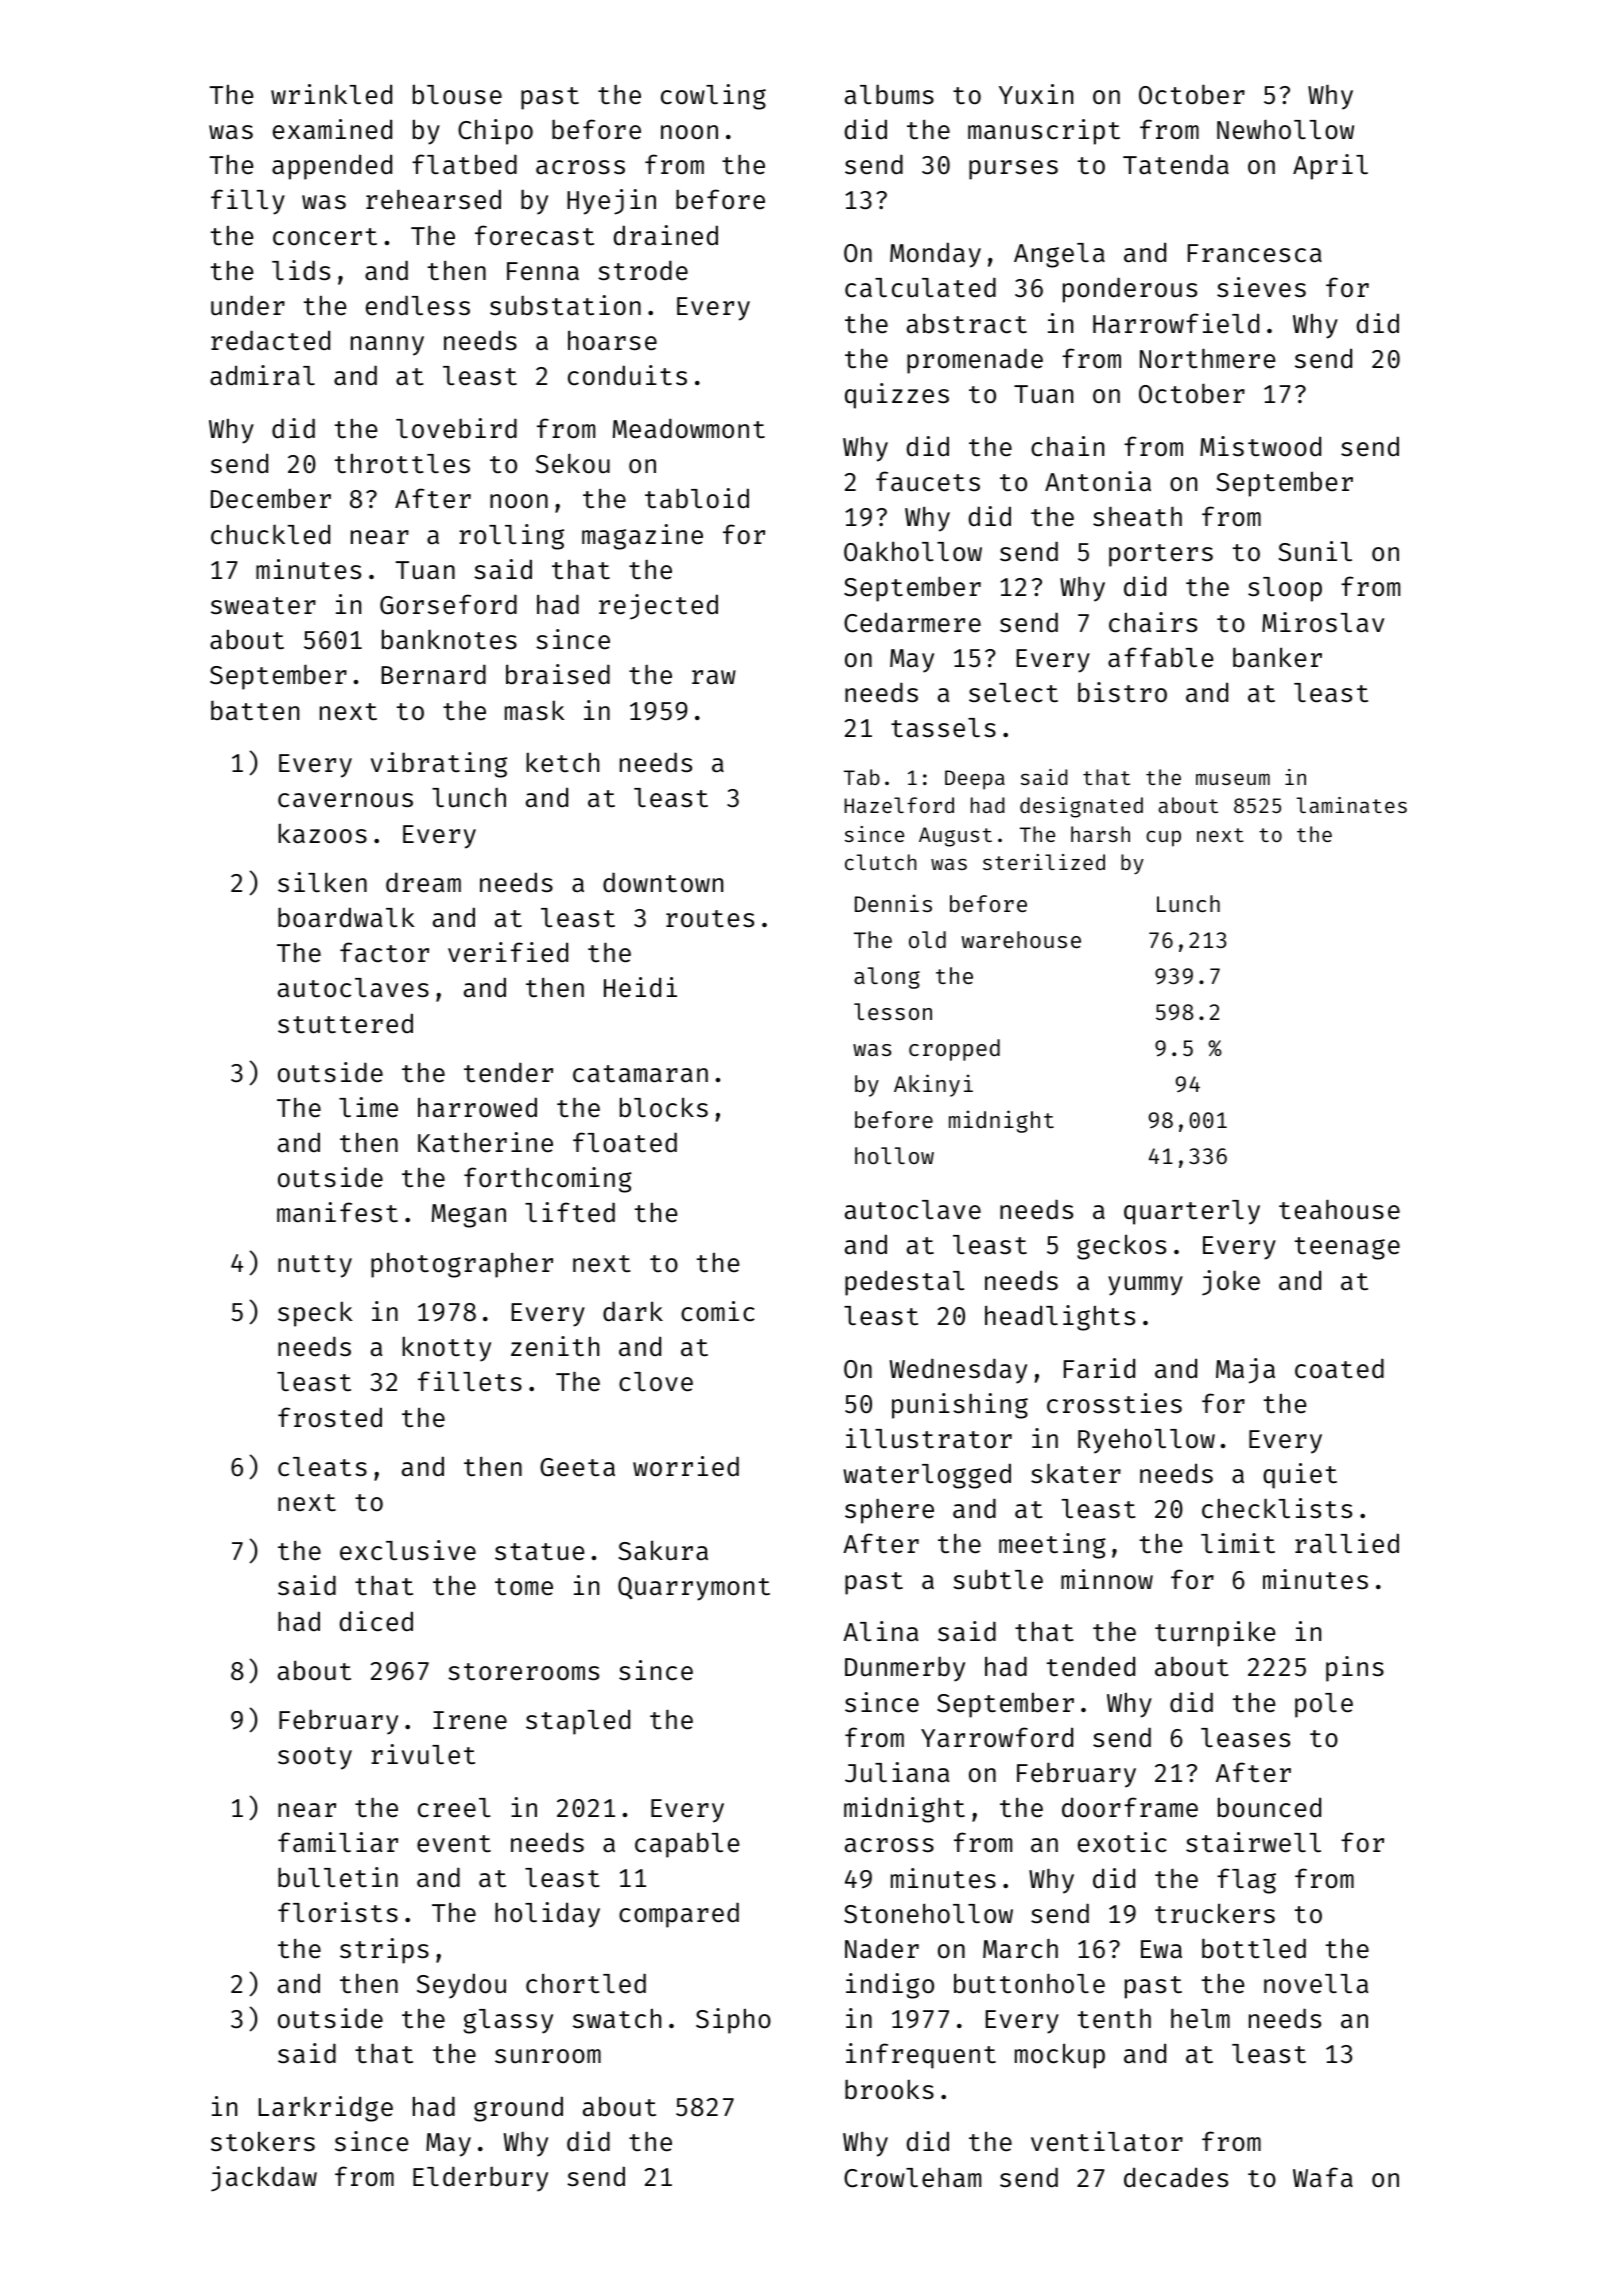 Image resolution: width=1620 pixels, height=2292 pixels. What do you see at coordinates (633, 1311) in the screenshot?
I see `dark` at bounding box center [633, 1311].
